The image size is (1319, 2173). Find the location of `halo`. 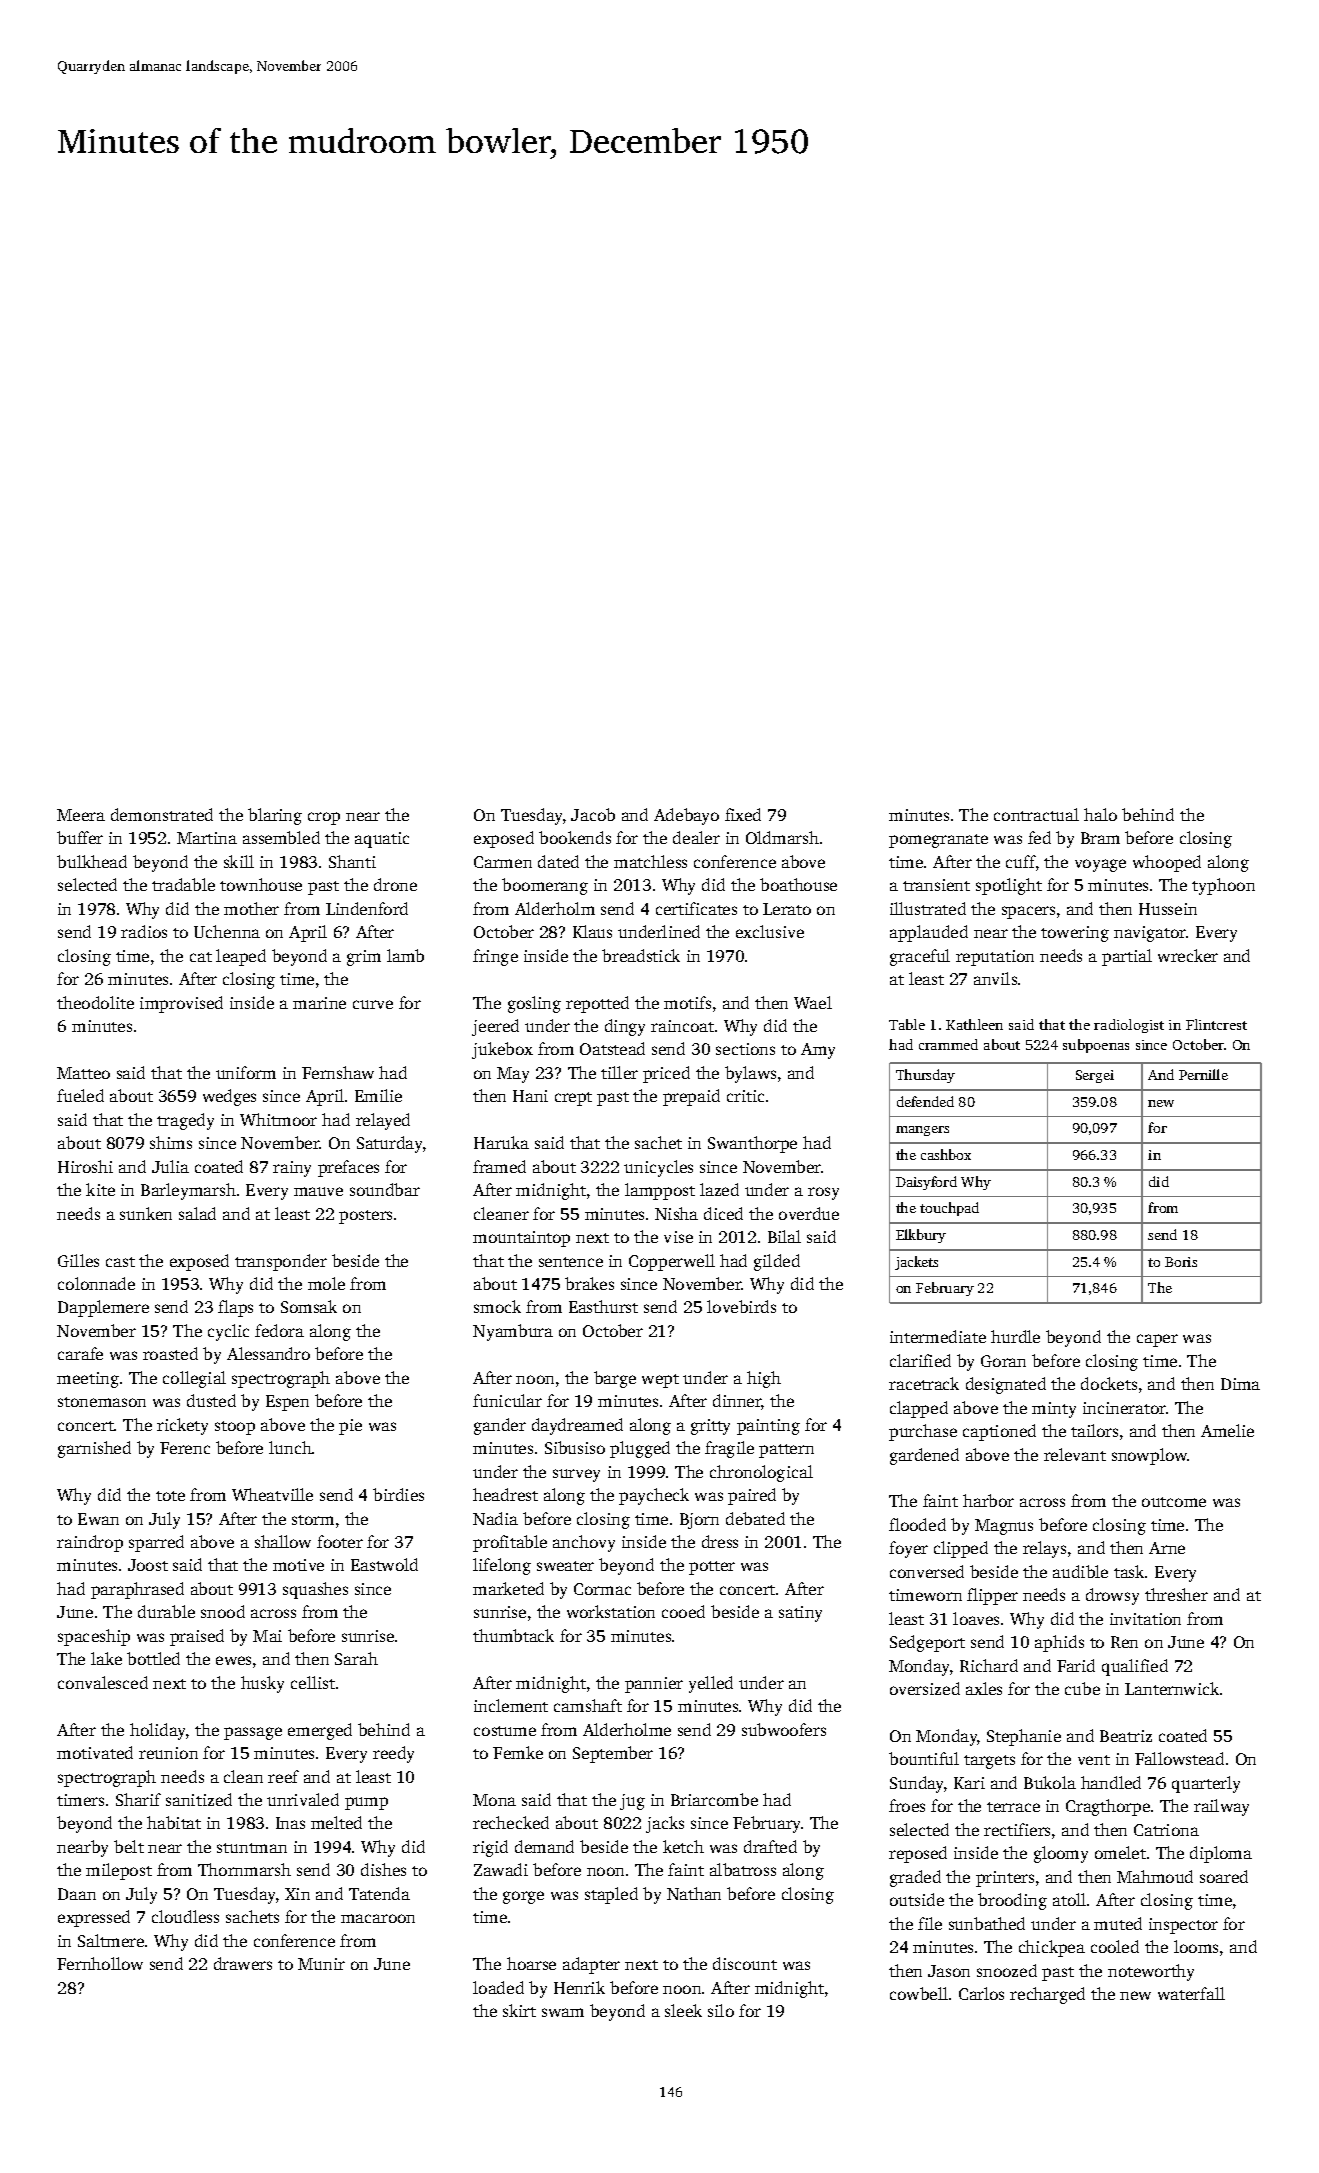

halo is located at coordinates (1100, 814).
